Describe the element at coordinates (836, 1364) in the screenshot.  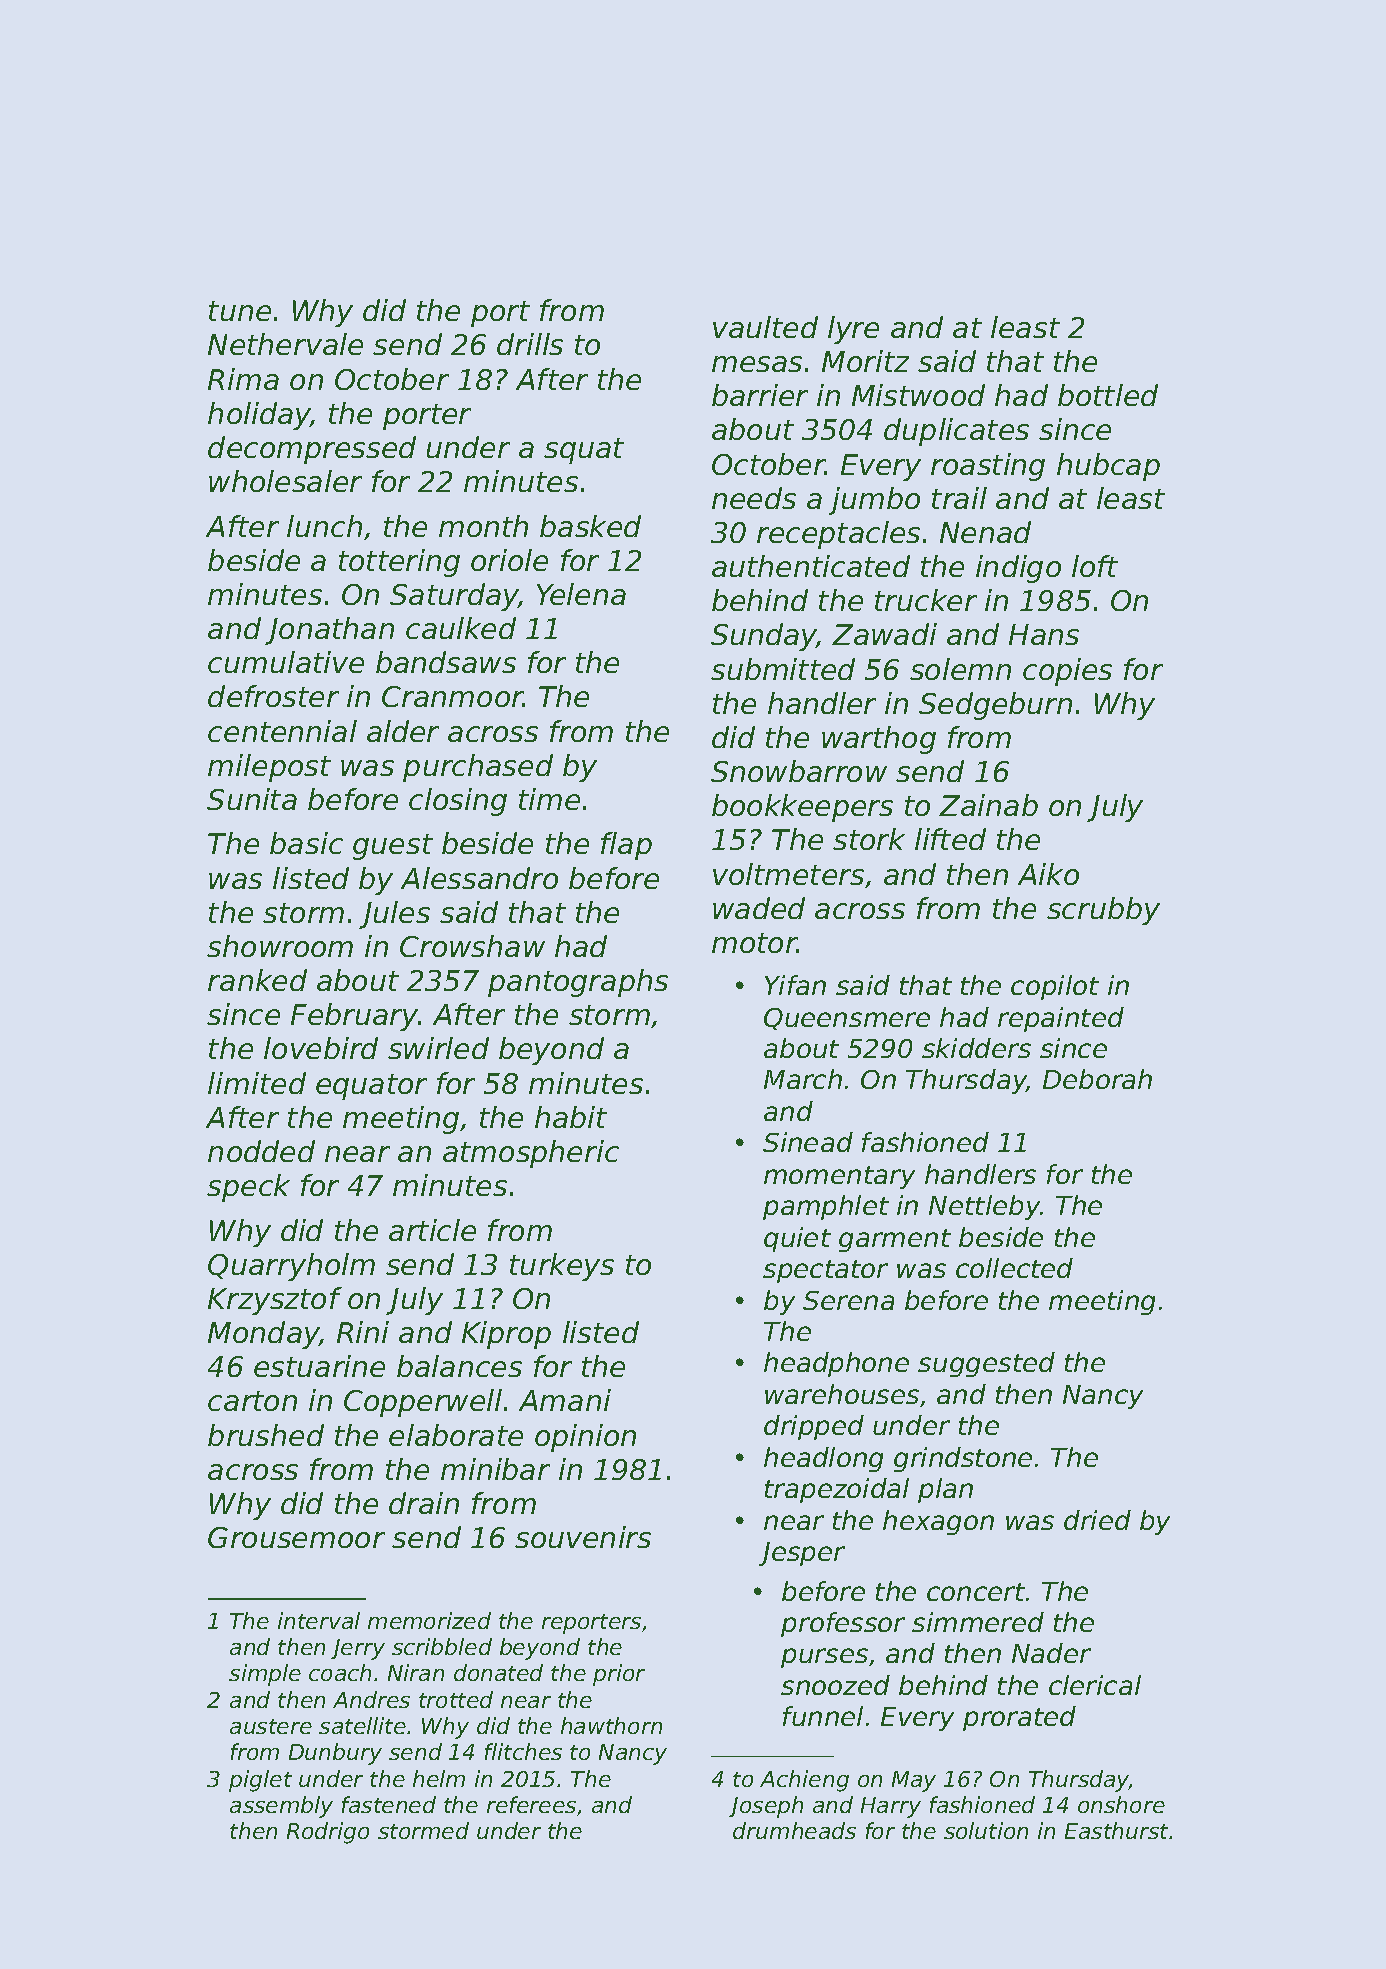
I see `headphone` at that location.
